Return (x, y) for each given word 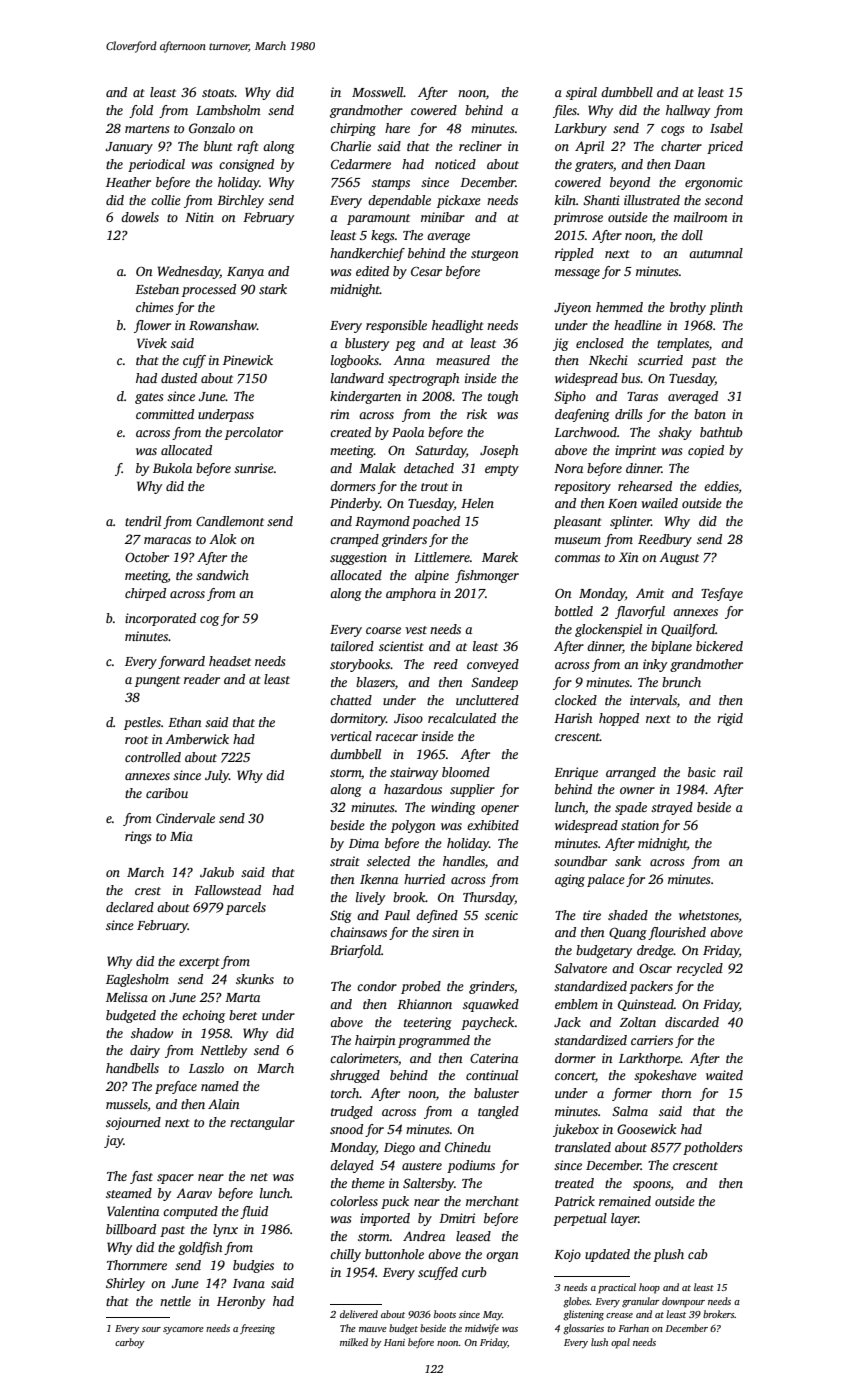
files (565, 111)
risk (477, 414)
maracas (167, 540)
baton (710, 414)
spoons (652, 1186)
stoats (218, 93)
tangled (498, 1112)
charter (681, 146)
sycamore (183, 1330)
